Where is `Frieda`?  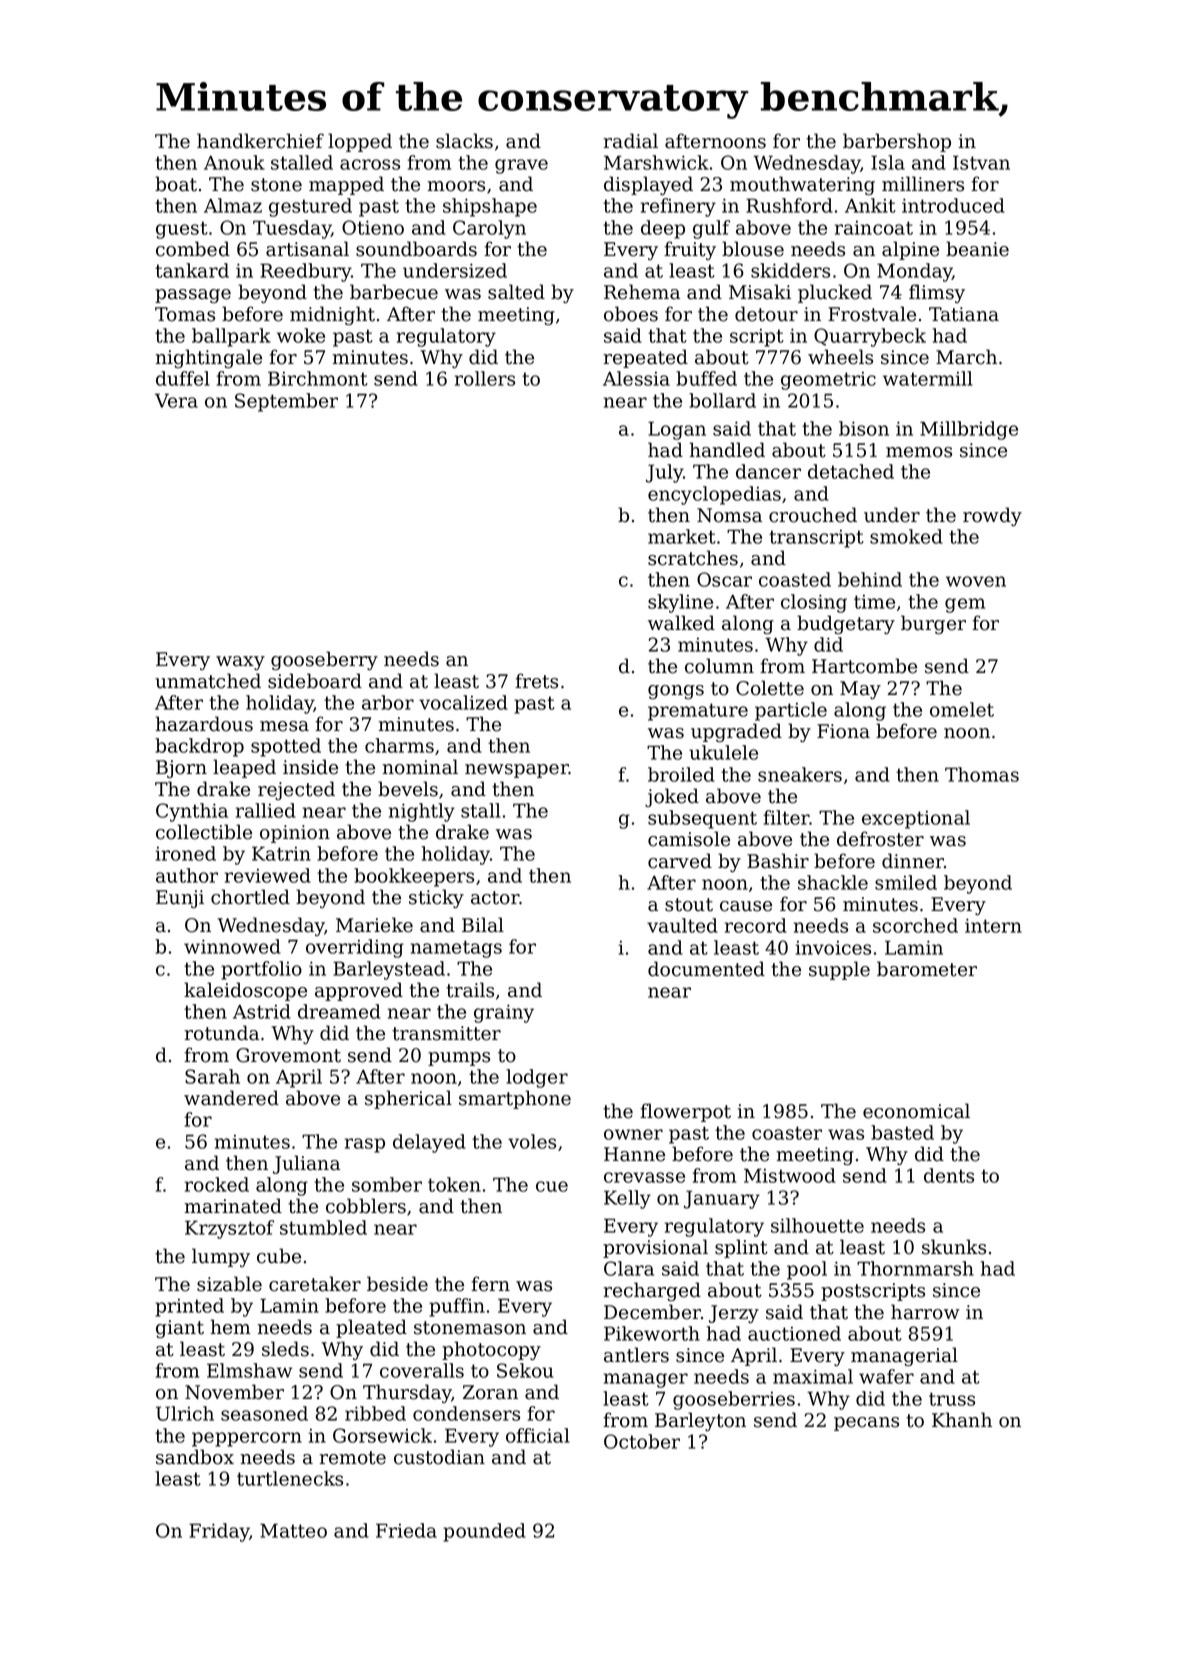
Frieda is located at coordinates (406, 1530).
